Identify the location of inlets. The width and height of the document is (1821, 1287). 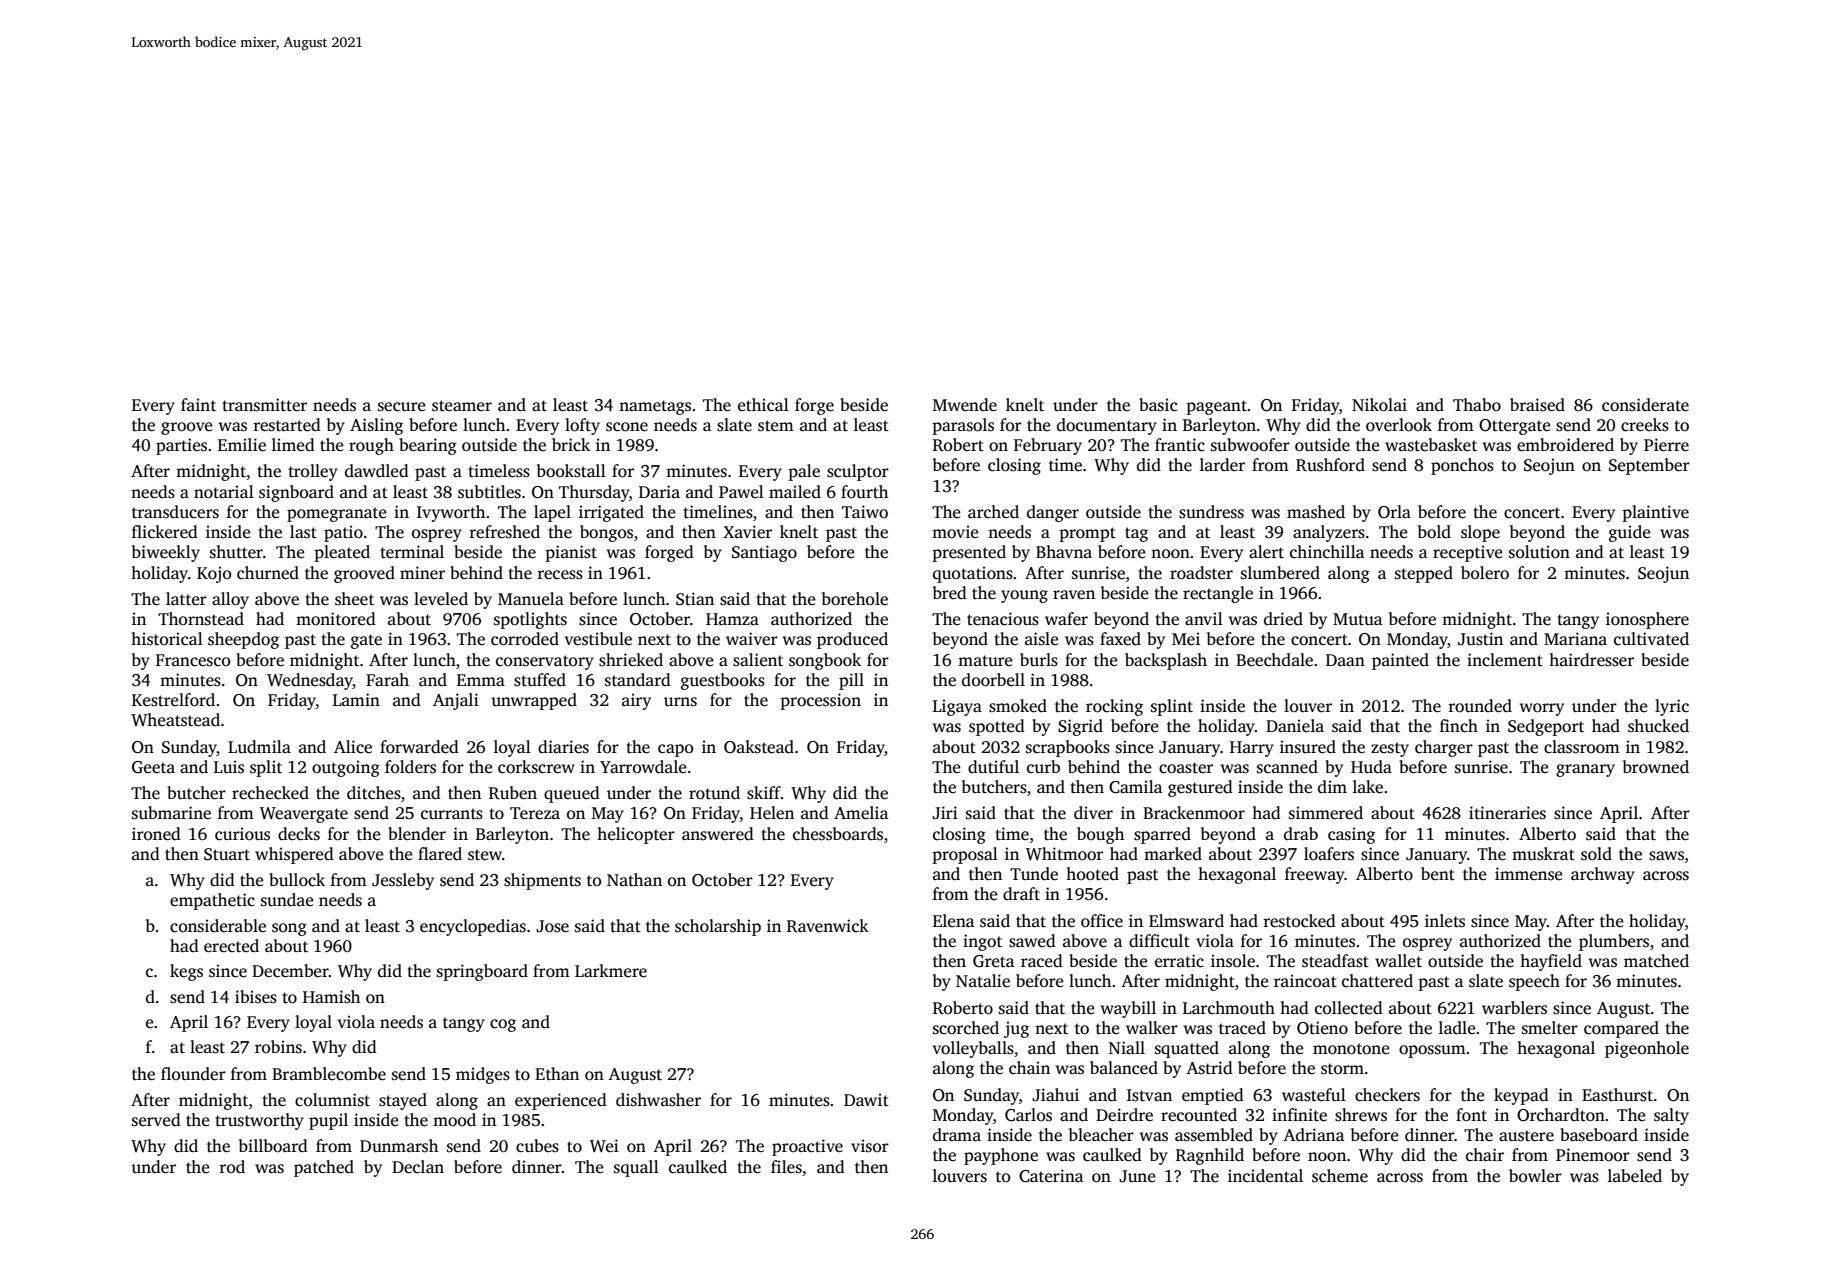
(1445, 921).
